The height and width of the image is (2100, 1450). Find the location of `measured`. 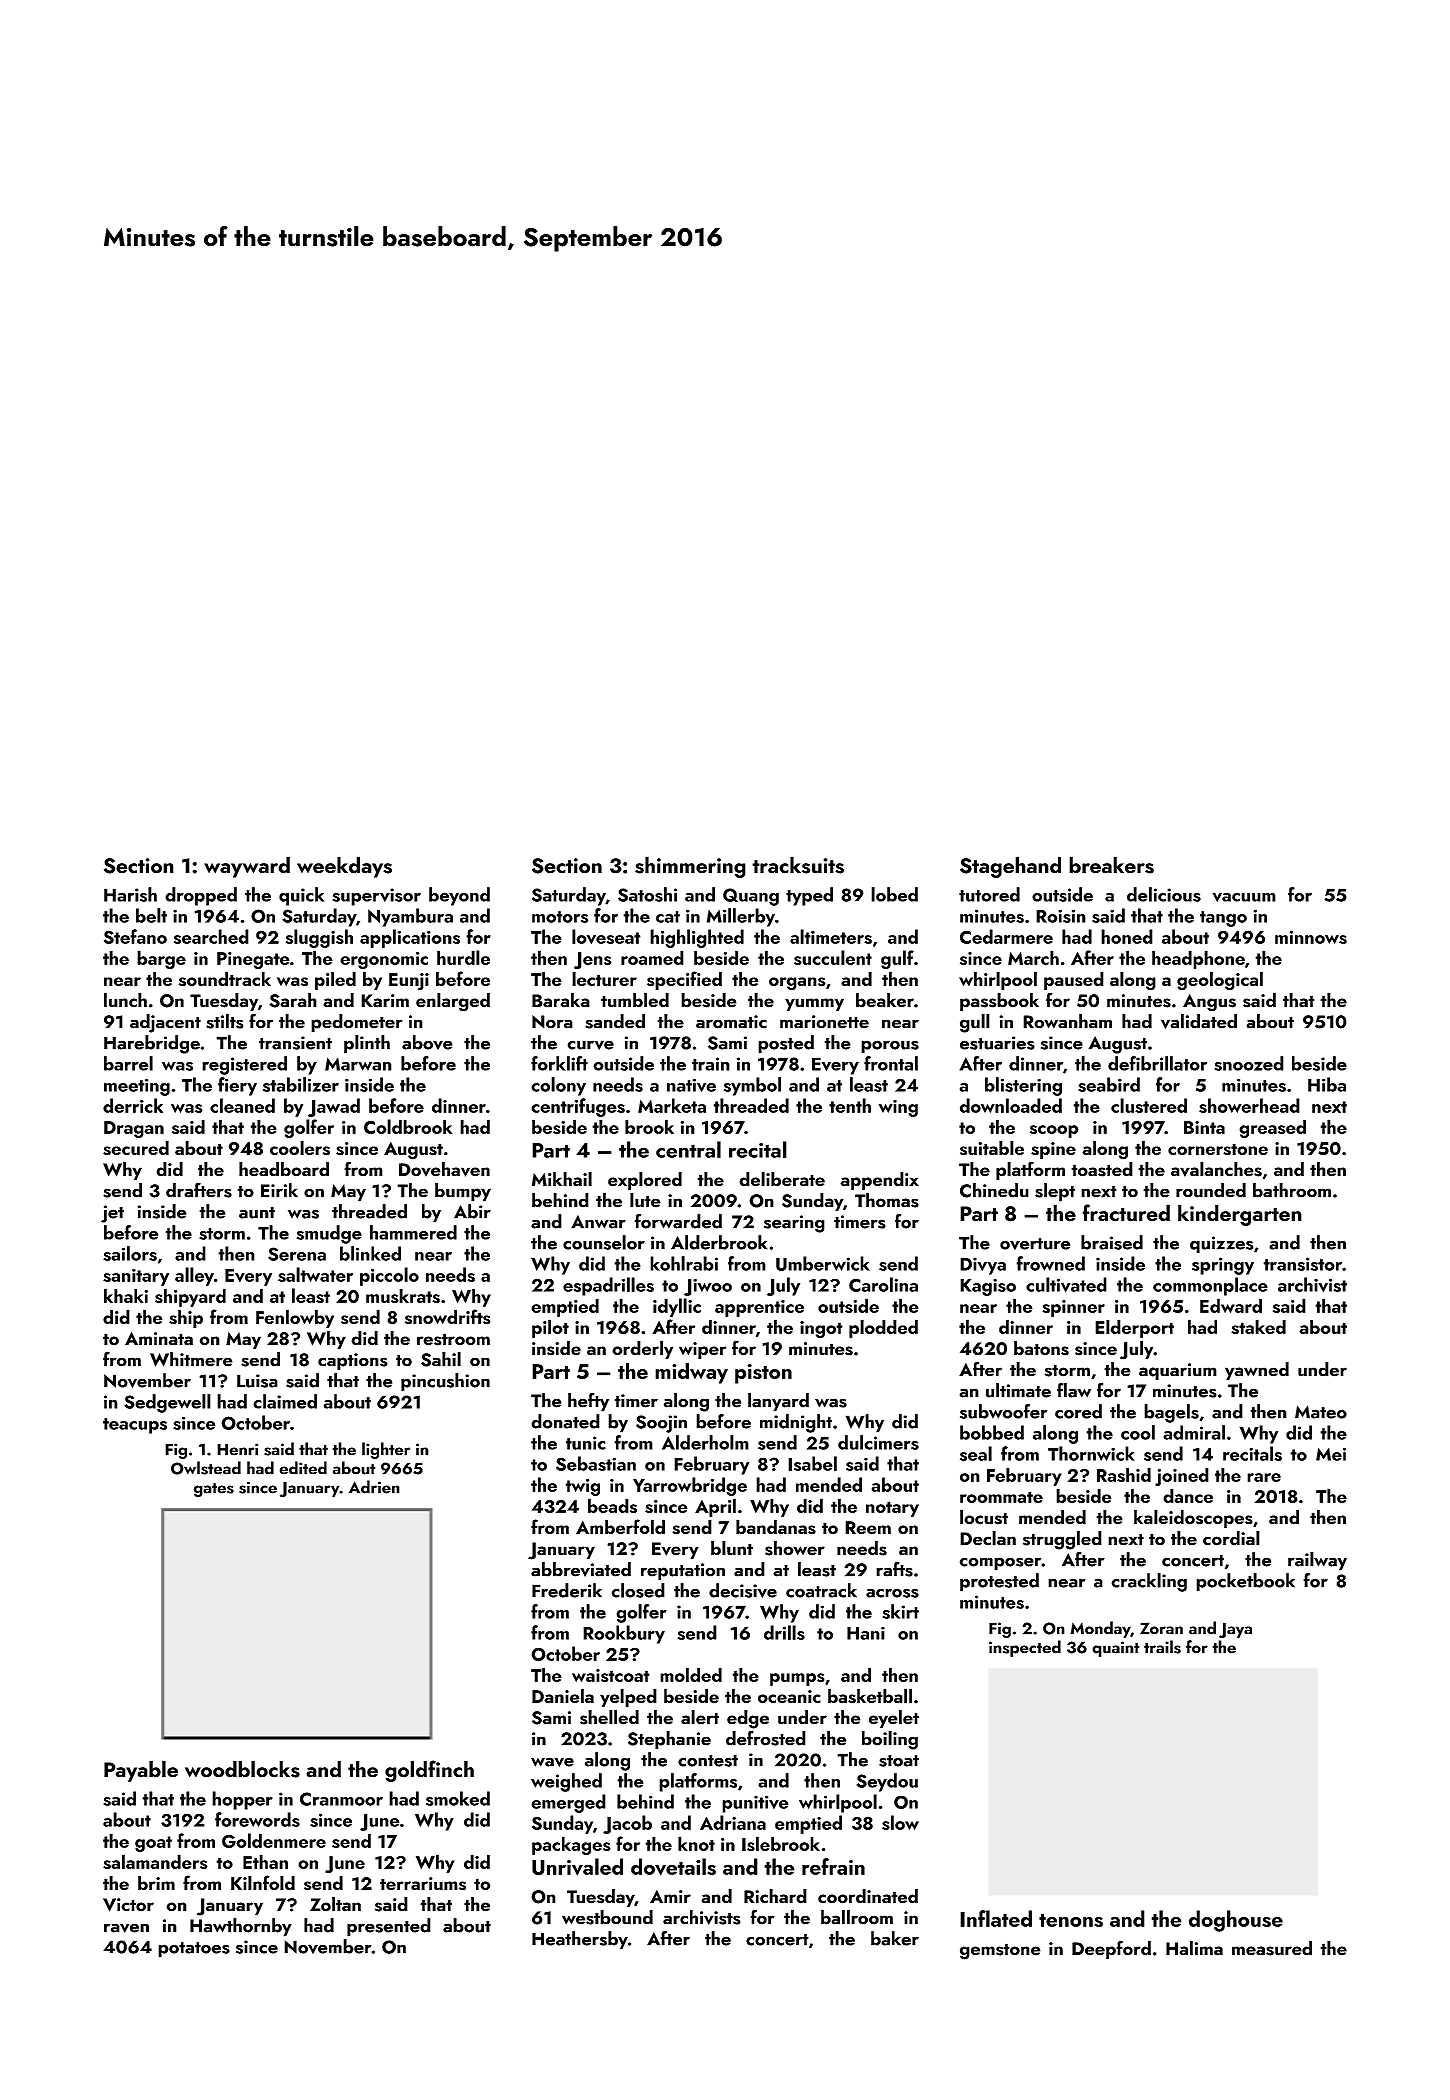

measured is located at coordinates (1272, 1948).
